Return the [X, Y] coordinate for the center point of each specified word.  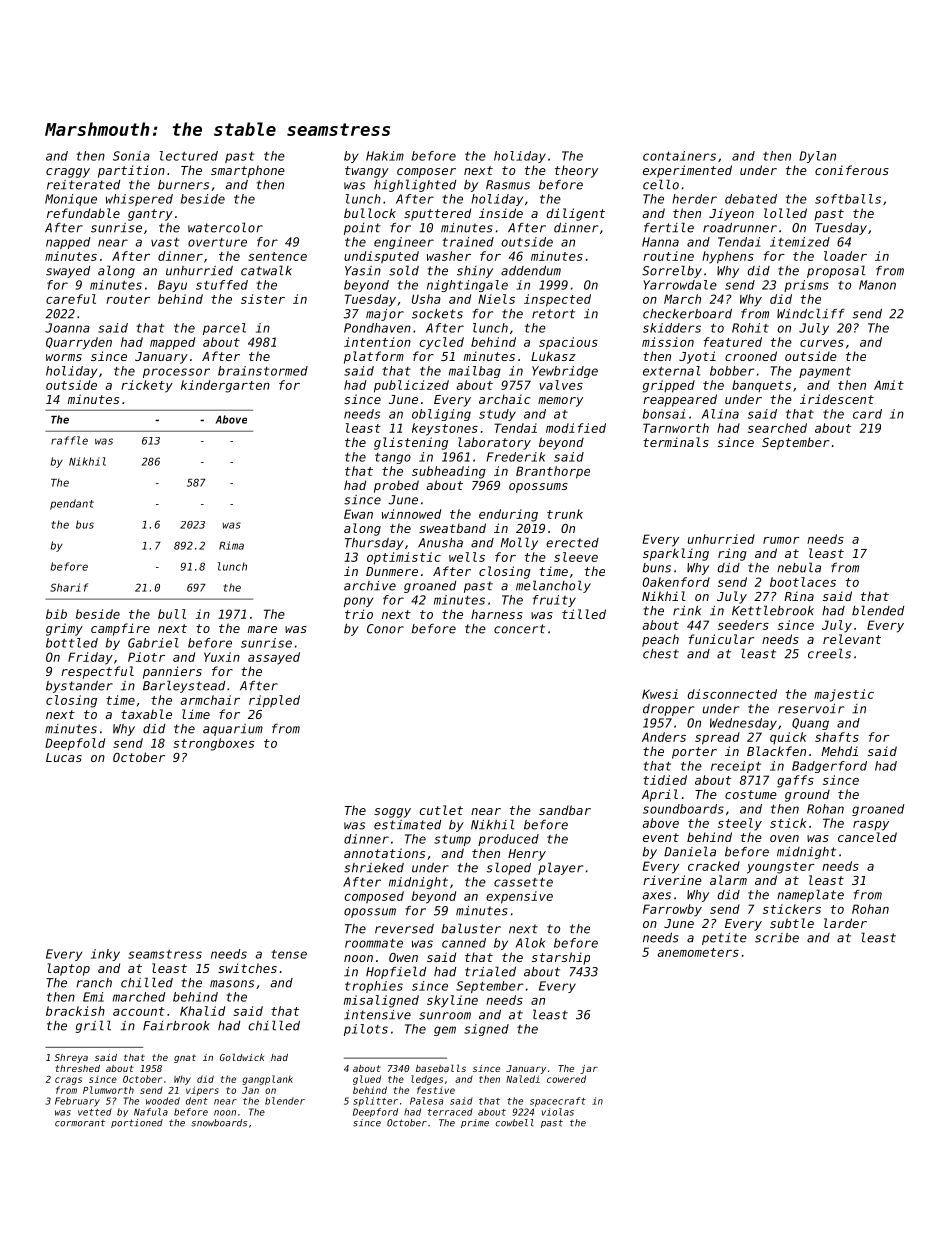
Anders [664, 737]
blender [285, 1101]
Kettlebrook [773, 610]
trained [468, 242]
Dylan [817, 157]
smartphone [248, 171]
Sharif [69, 587]
